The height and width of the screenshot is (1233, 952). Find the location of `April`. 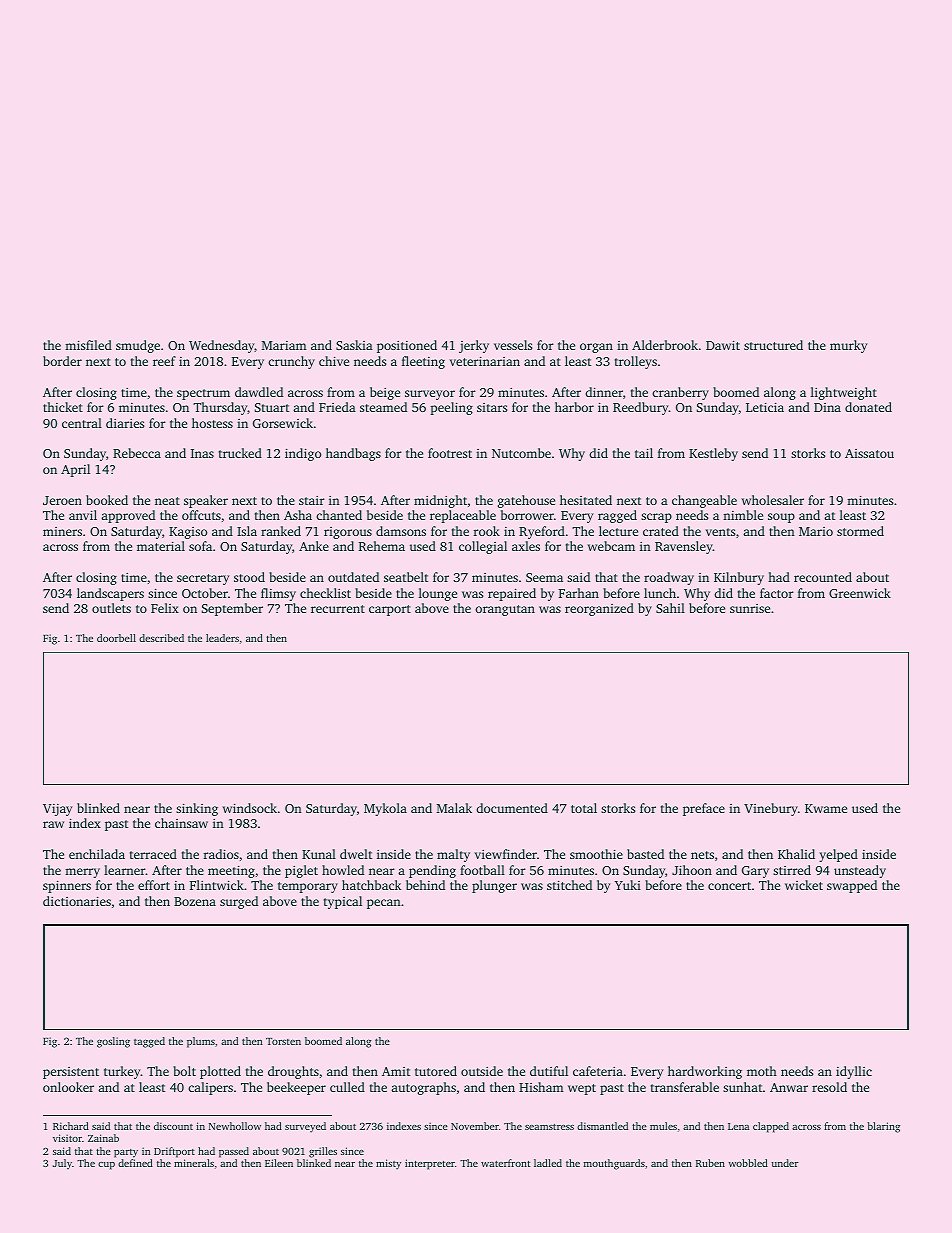

April is located at coordinates (75, 470).
